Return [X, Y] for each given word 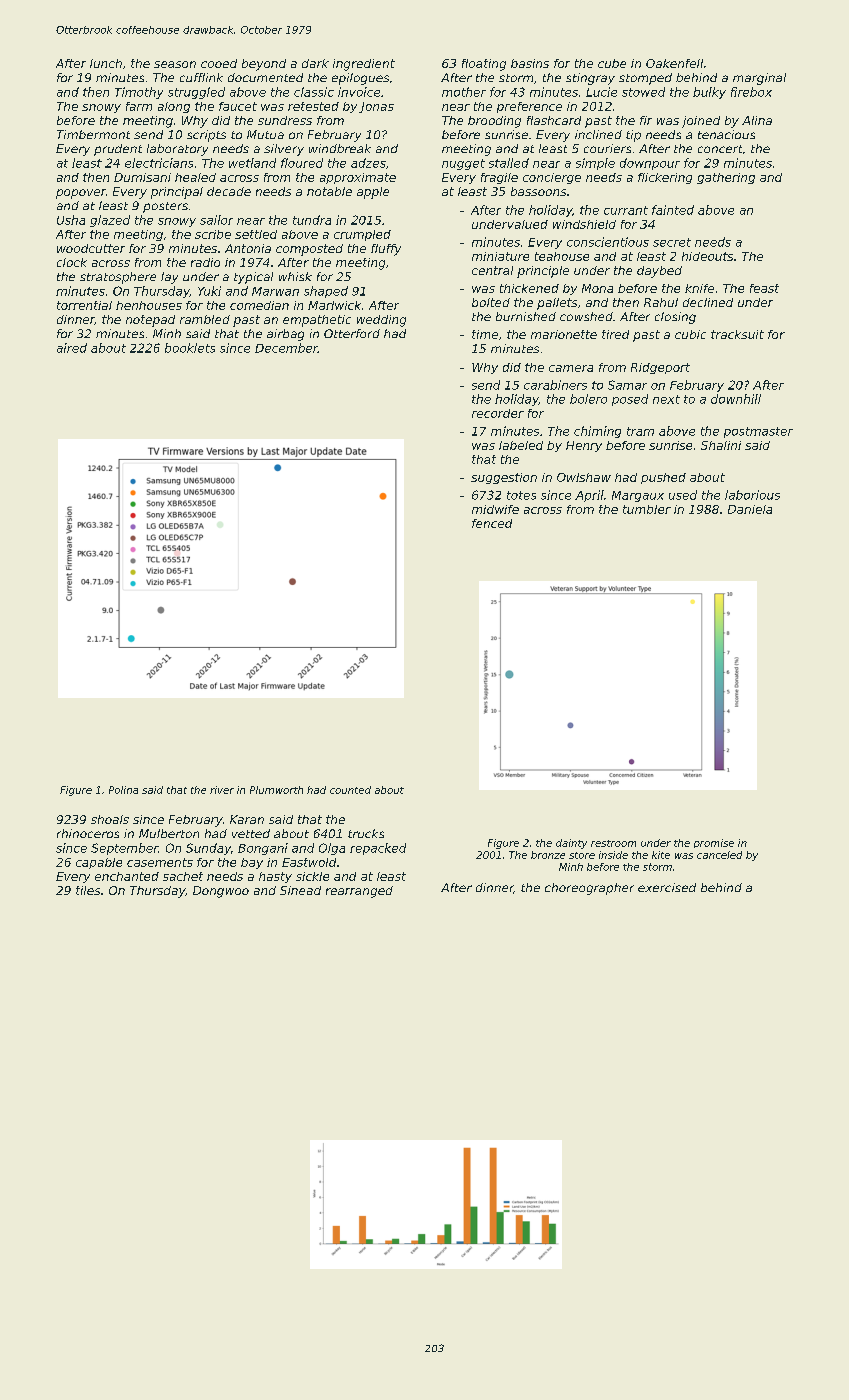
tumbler [647, 509]
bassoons [538, 191]
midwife [495, 509]
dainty [571, 844]
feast [764, 288]
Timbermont [93, 134]
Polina [123, 790]
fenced [492, 523]
